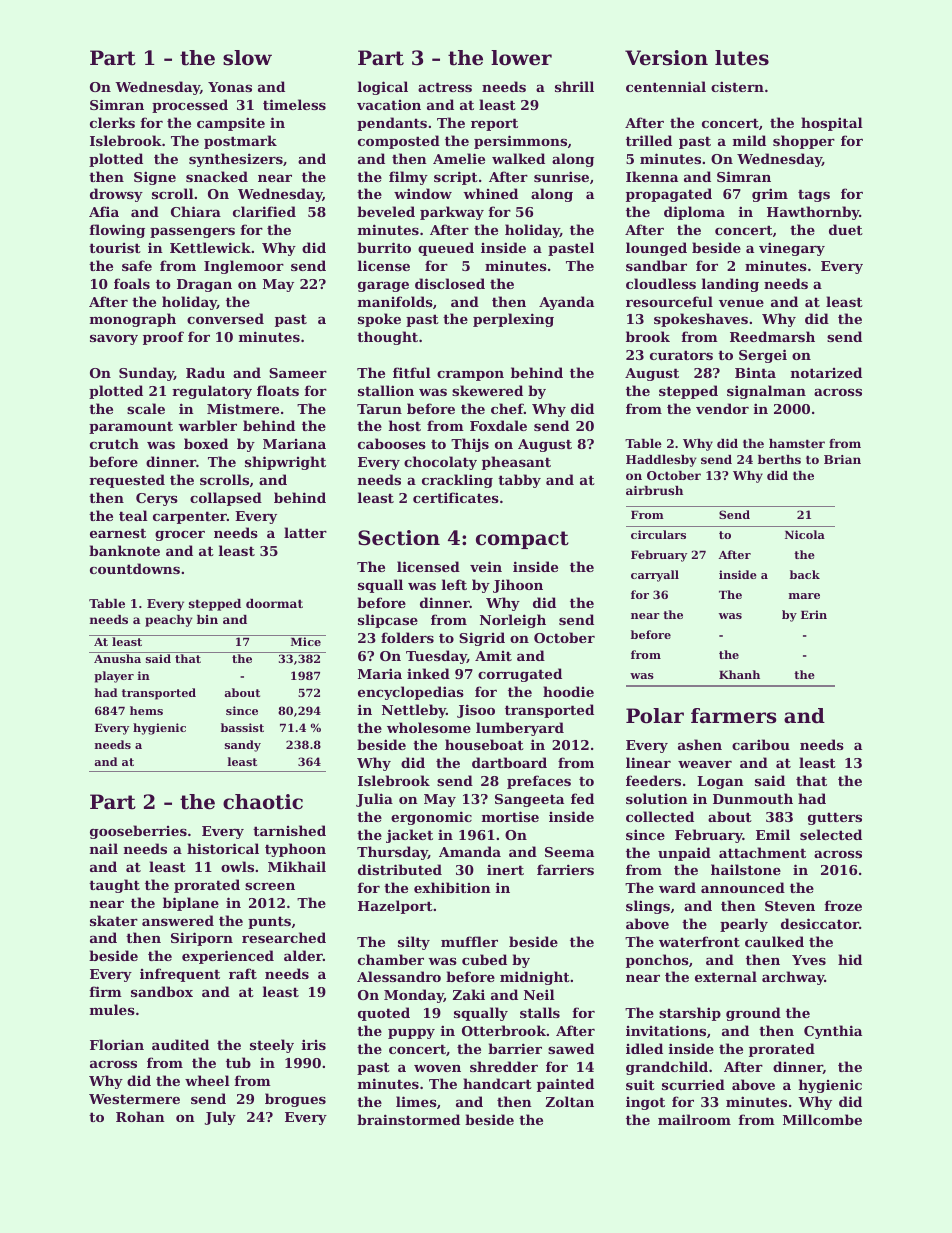  I want to click on slipcase, so click(388, 621).
